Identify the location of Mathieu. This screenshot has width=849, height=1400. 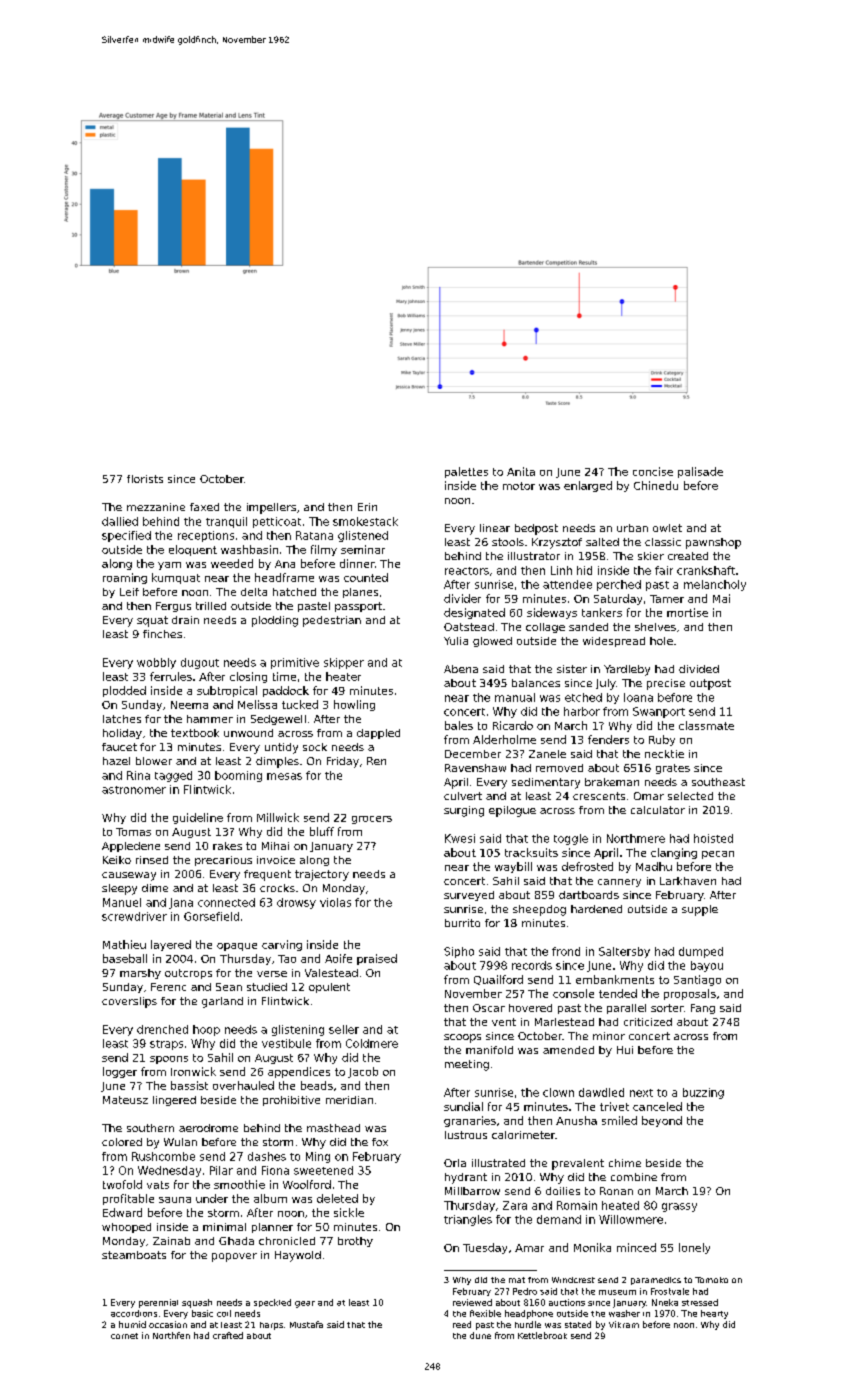
(124, 944).
